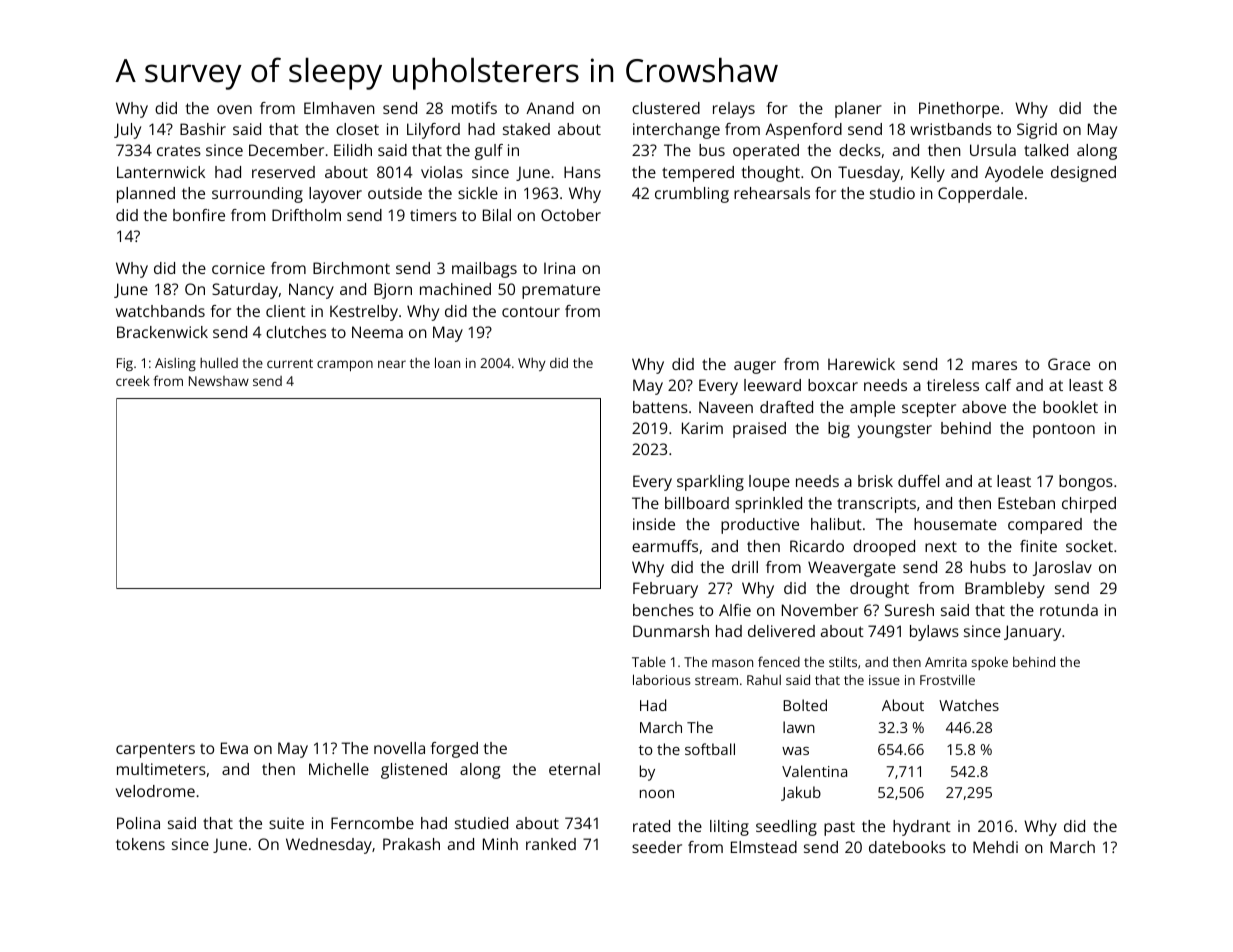 The height and width of the page is (952, 1233). Describe the element at coordinates (959, 110) in the page. I see `Pinethorpe` at that location.
